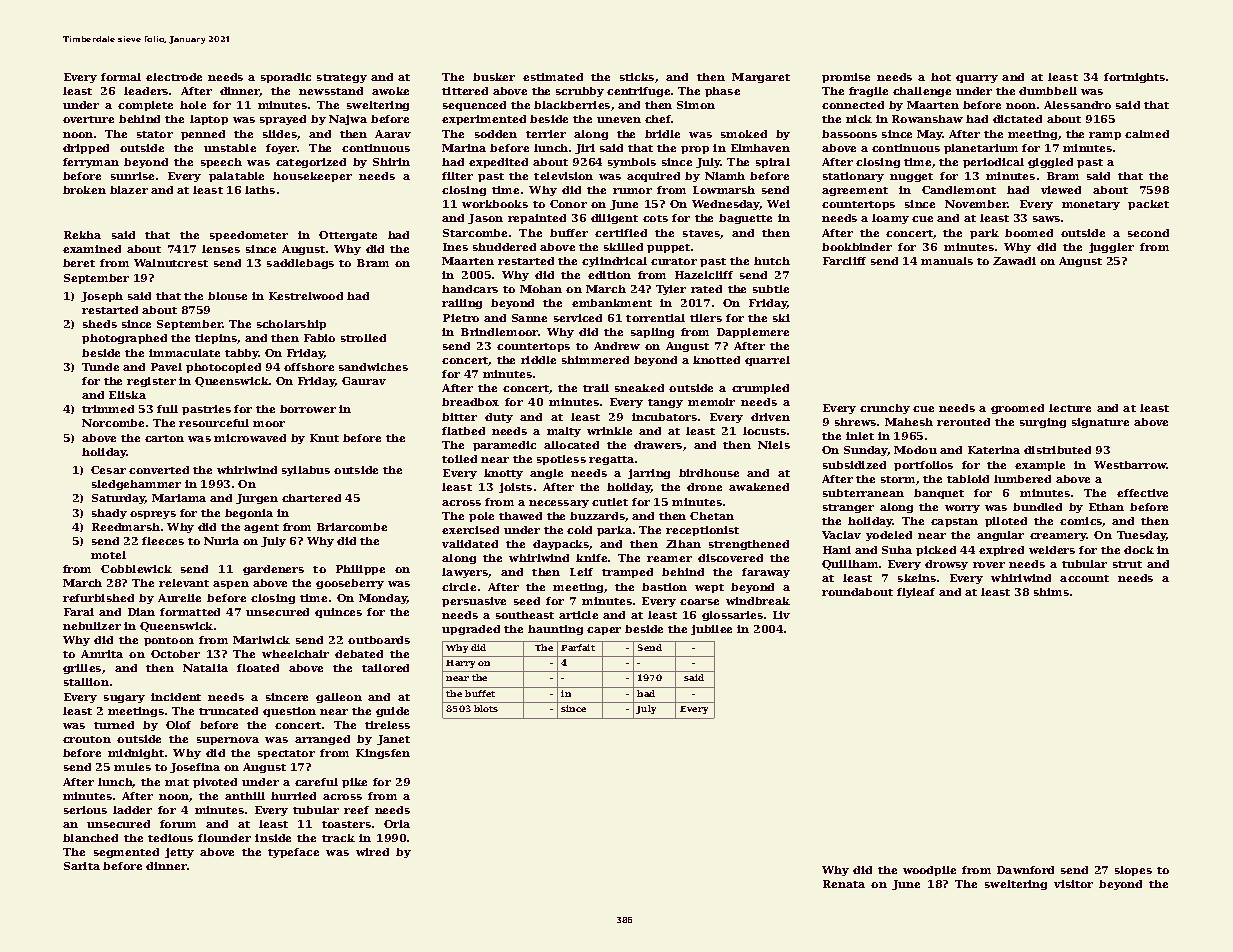  What do you see at coordinates (844, 884) in the screenshot?
I see `Renata` at bounding box center [844, 884].
